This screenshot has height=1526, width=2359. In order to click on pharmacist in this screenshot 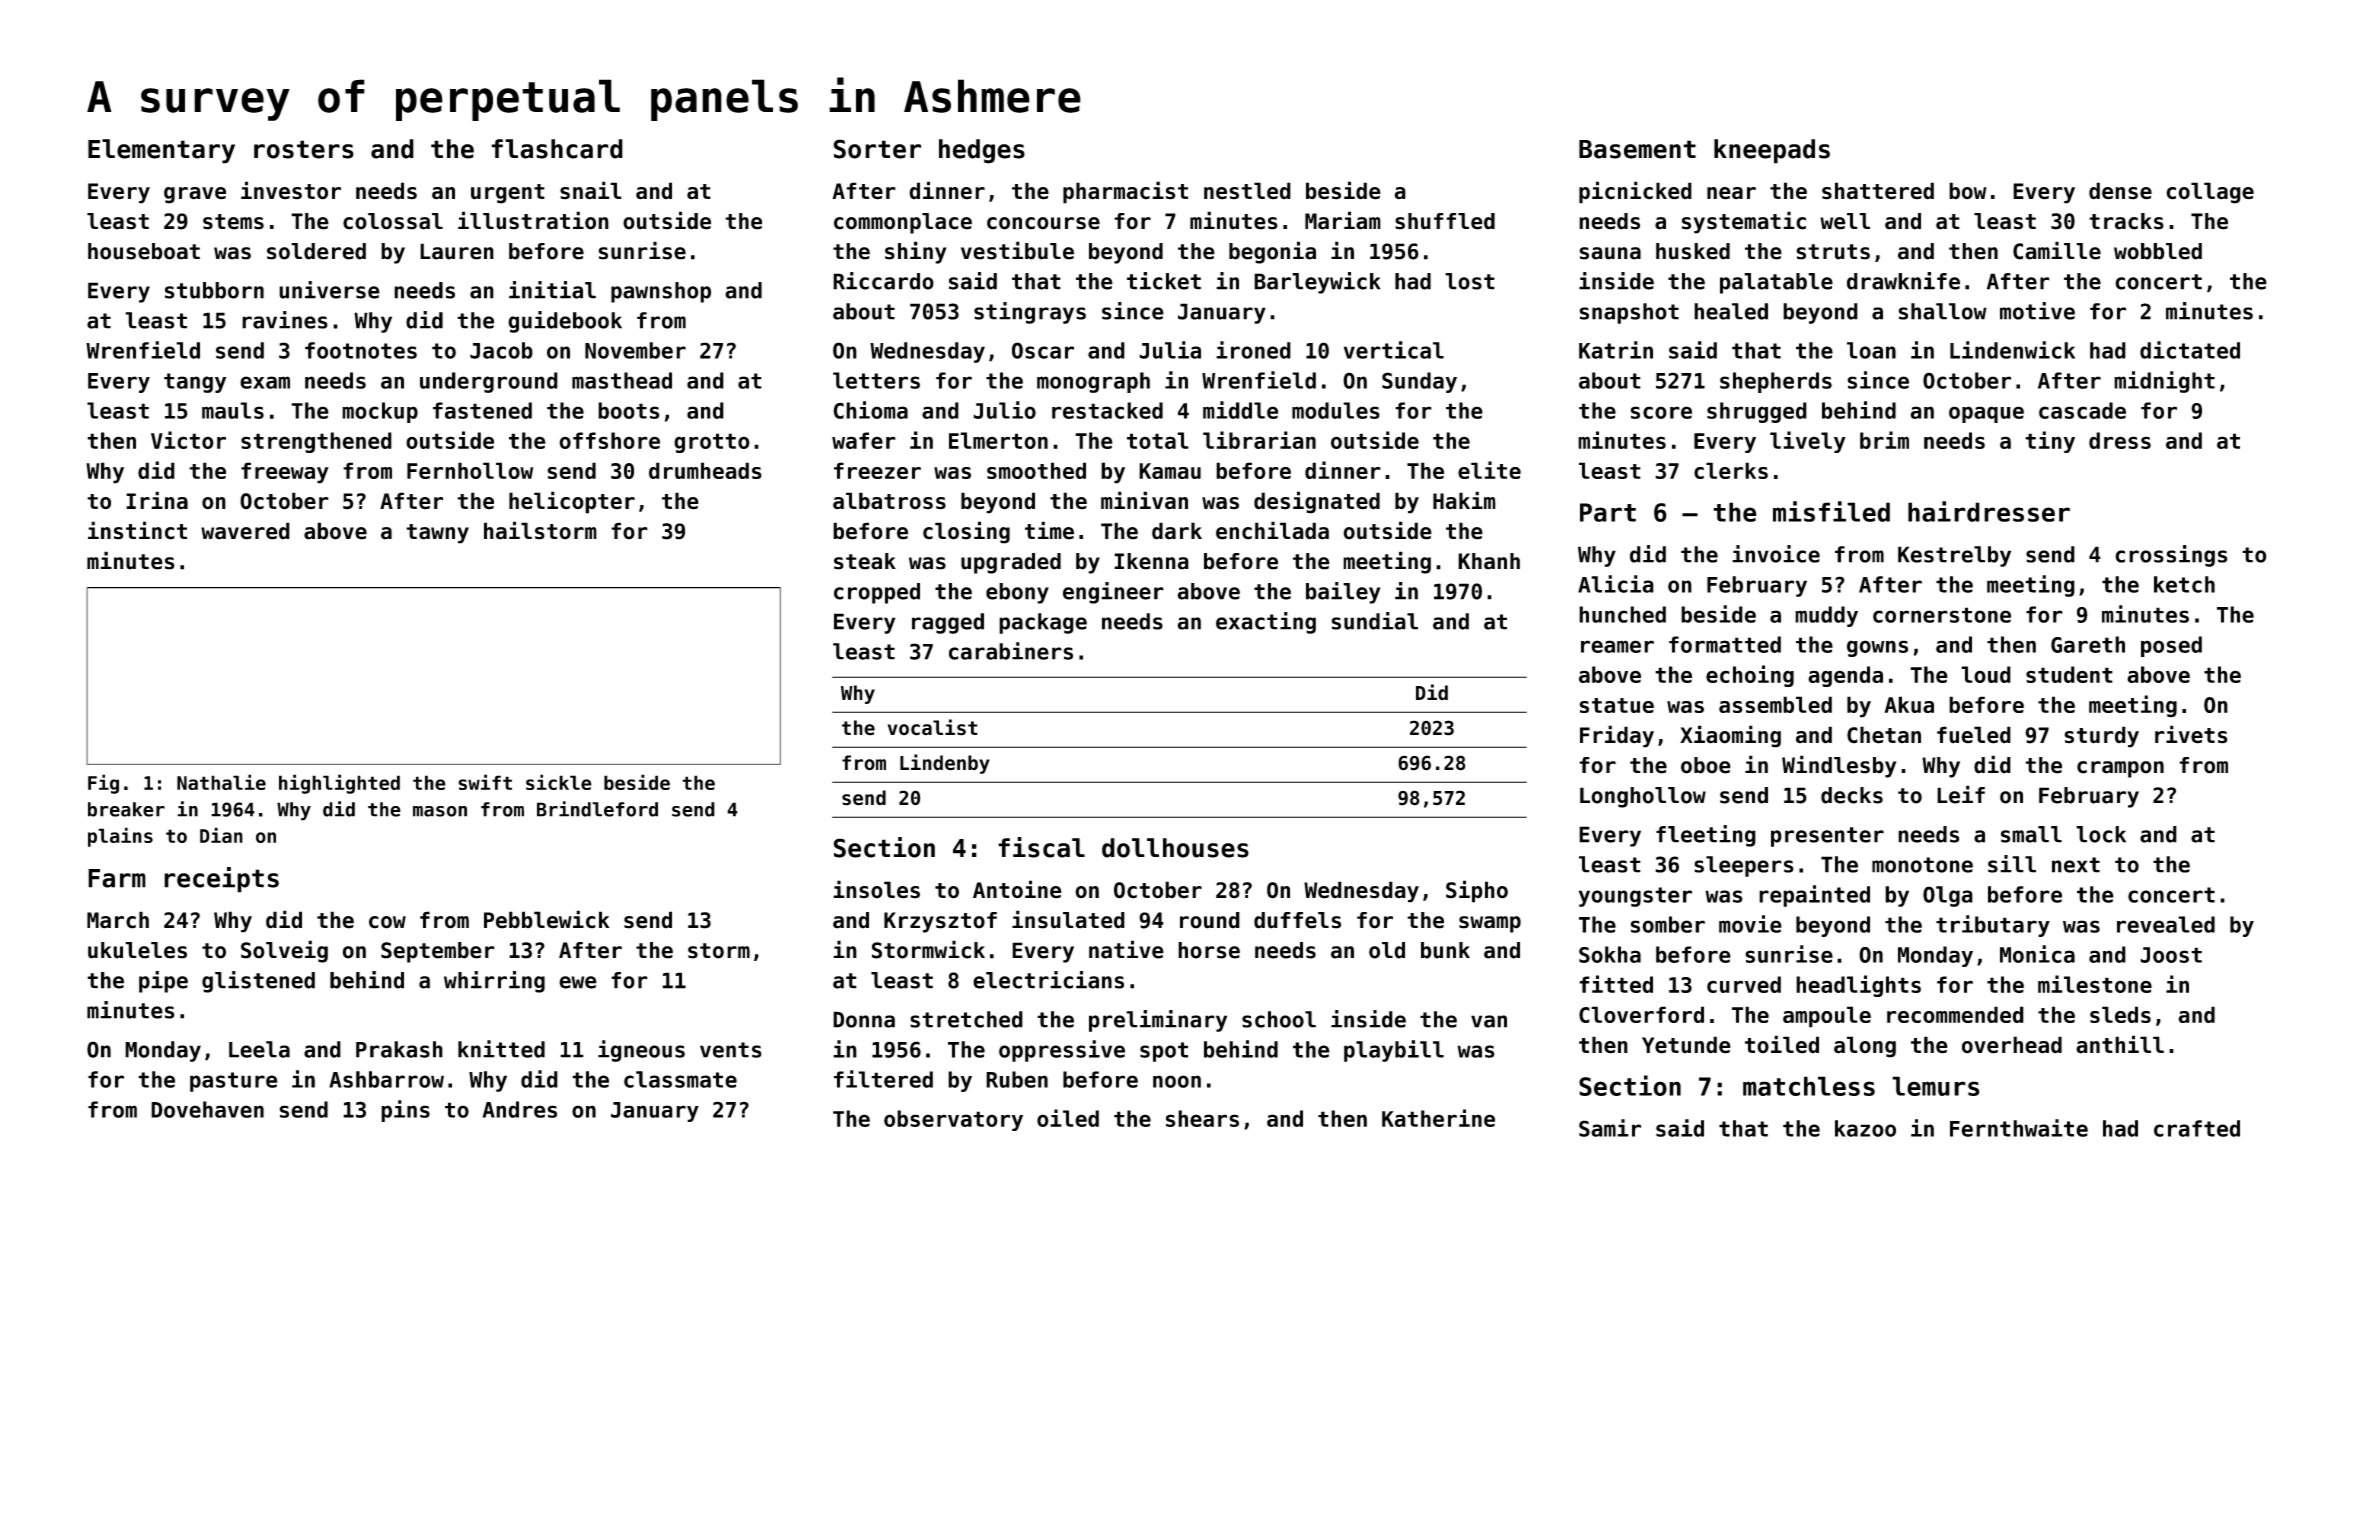, I will do `click(1125, 192)`.
